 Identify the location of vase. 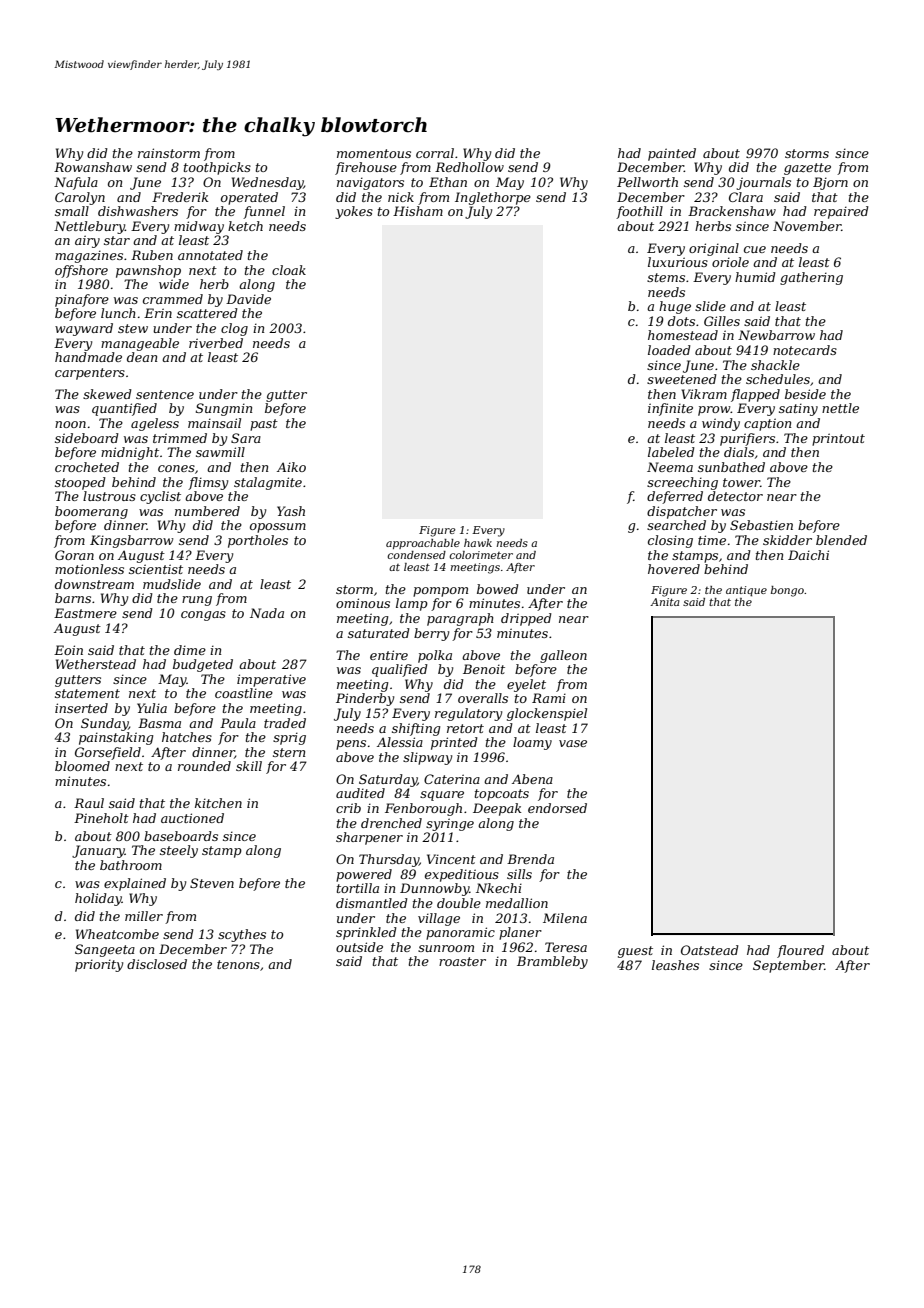
(573, 743).
